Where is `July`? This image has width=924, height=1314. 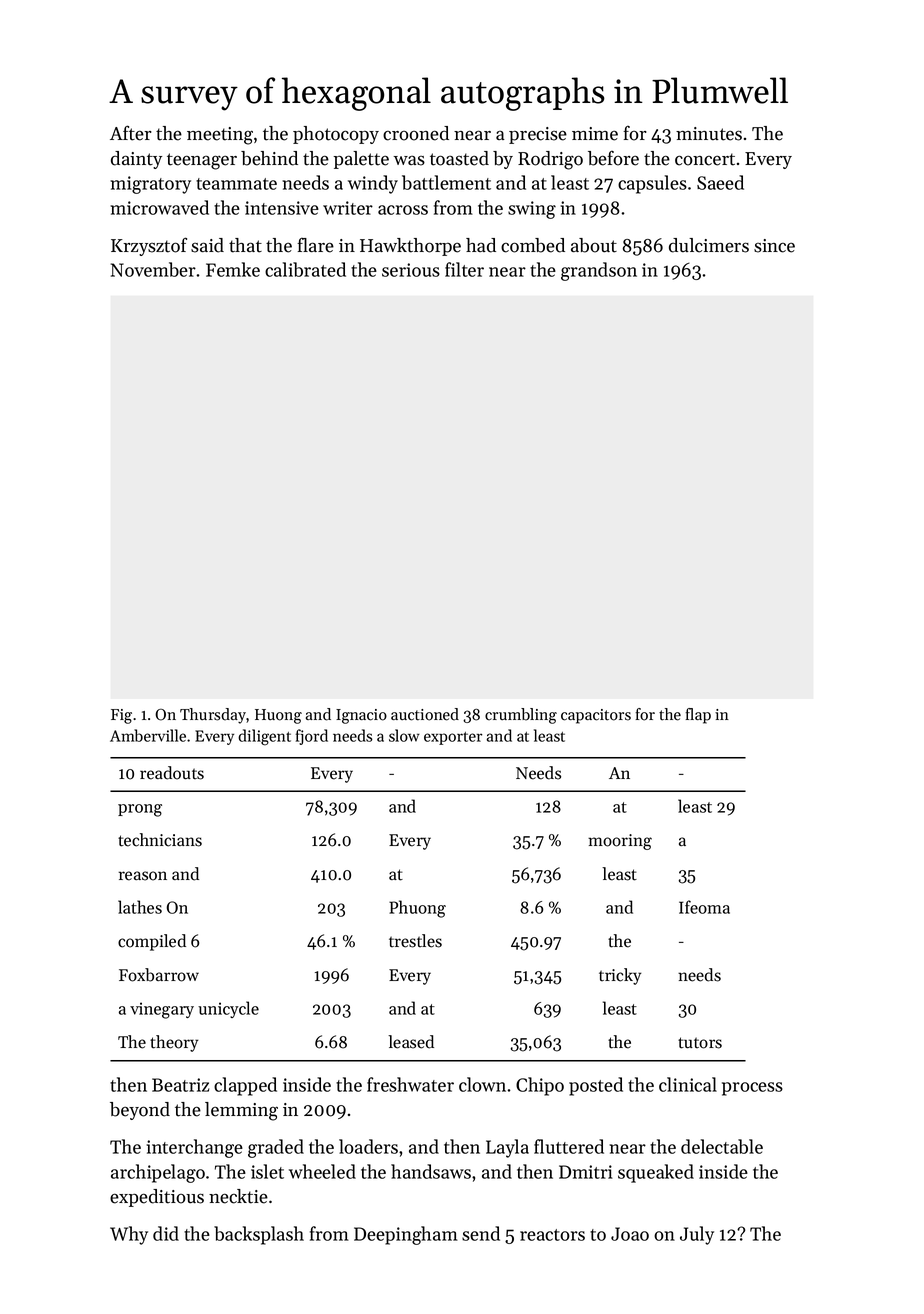
July is located at coordinates (697, 1235).
